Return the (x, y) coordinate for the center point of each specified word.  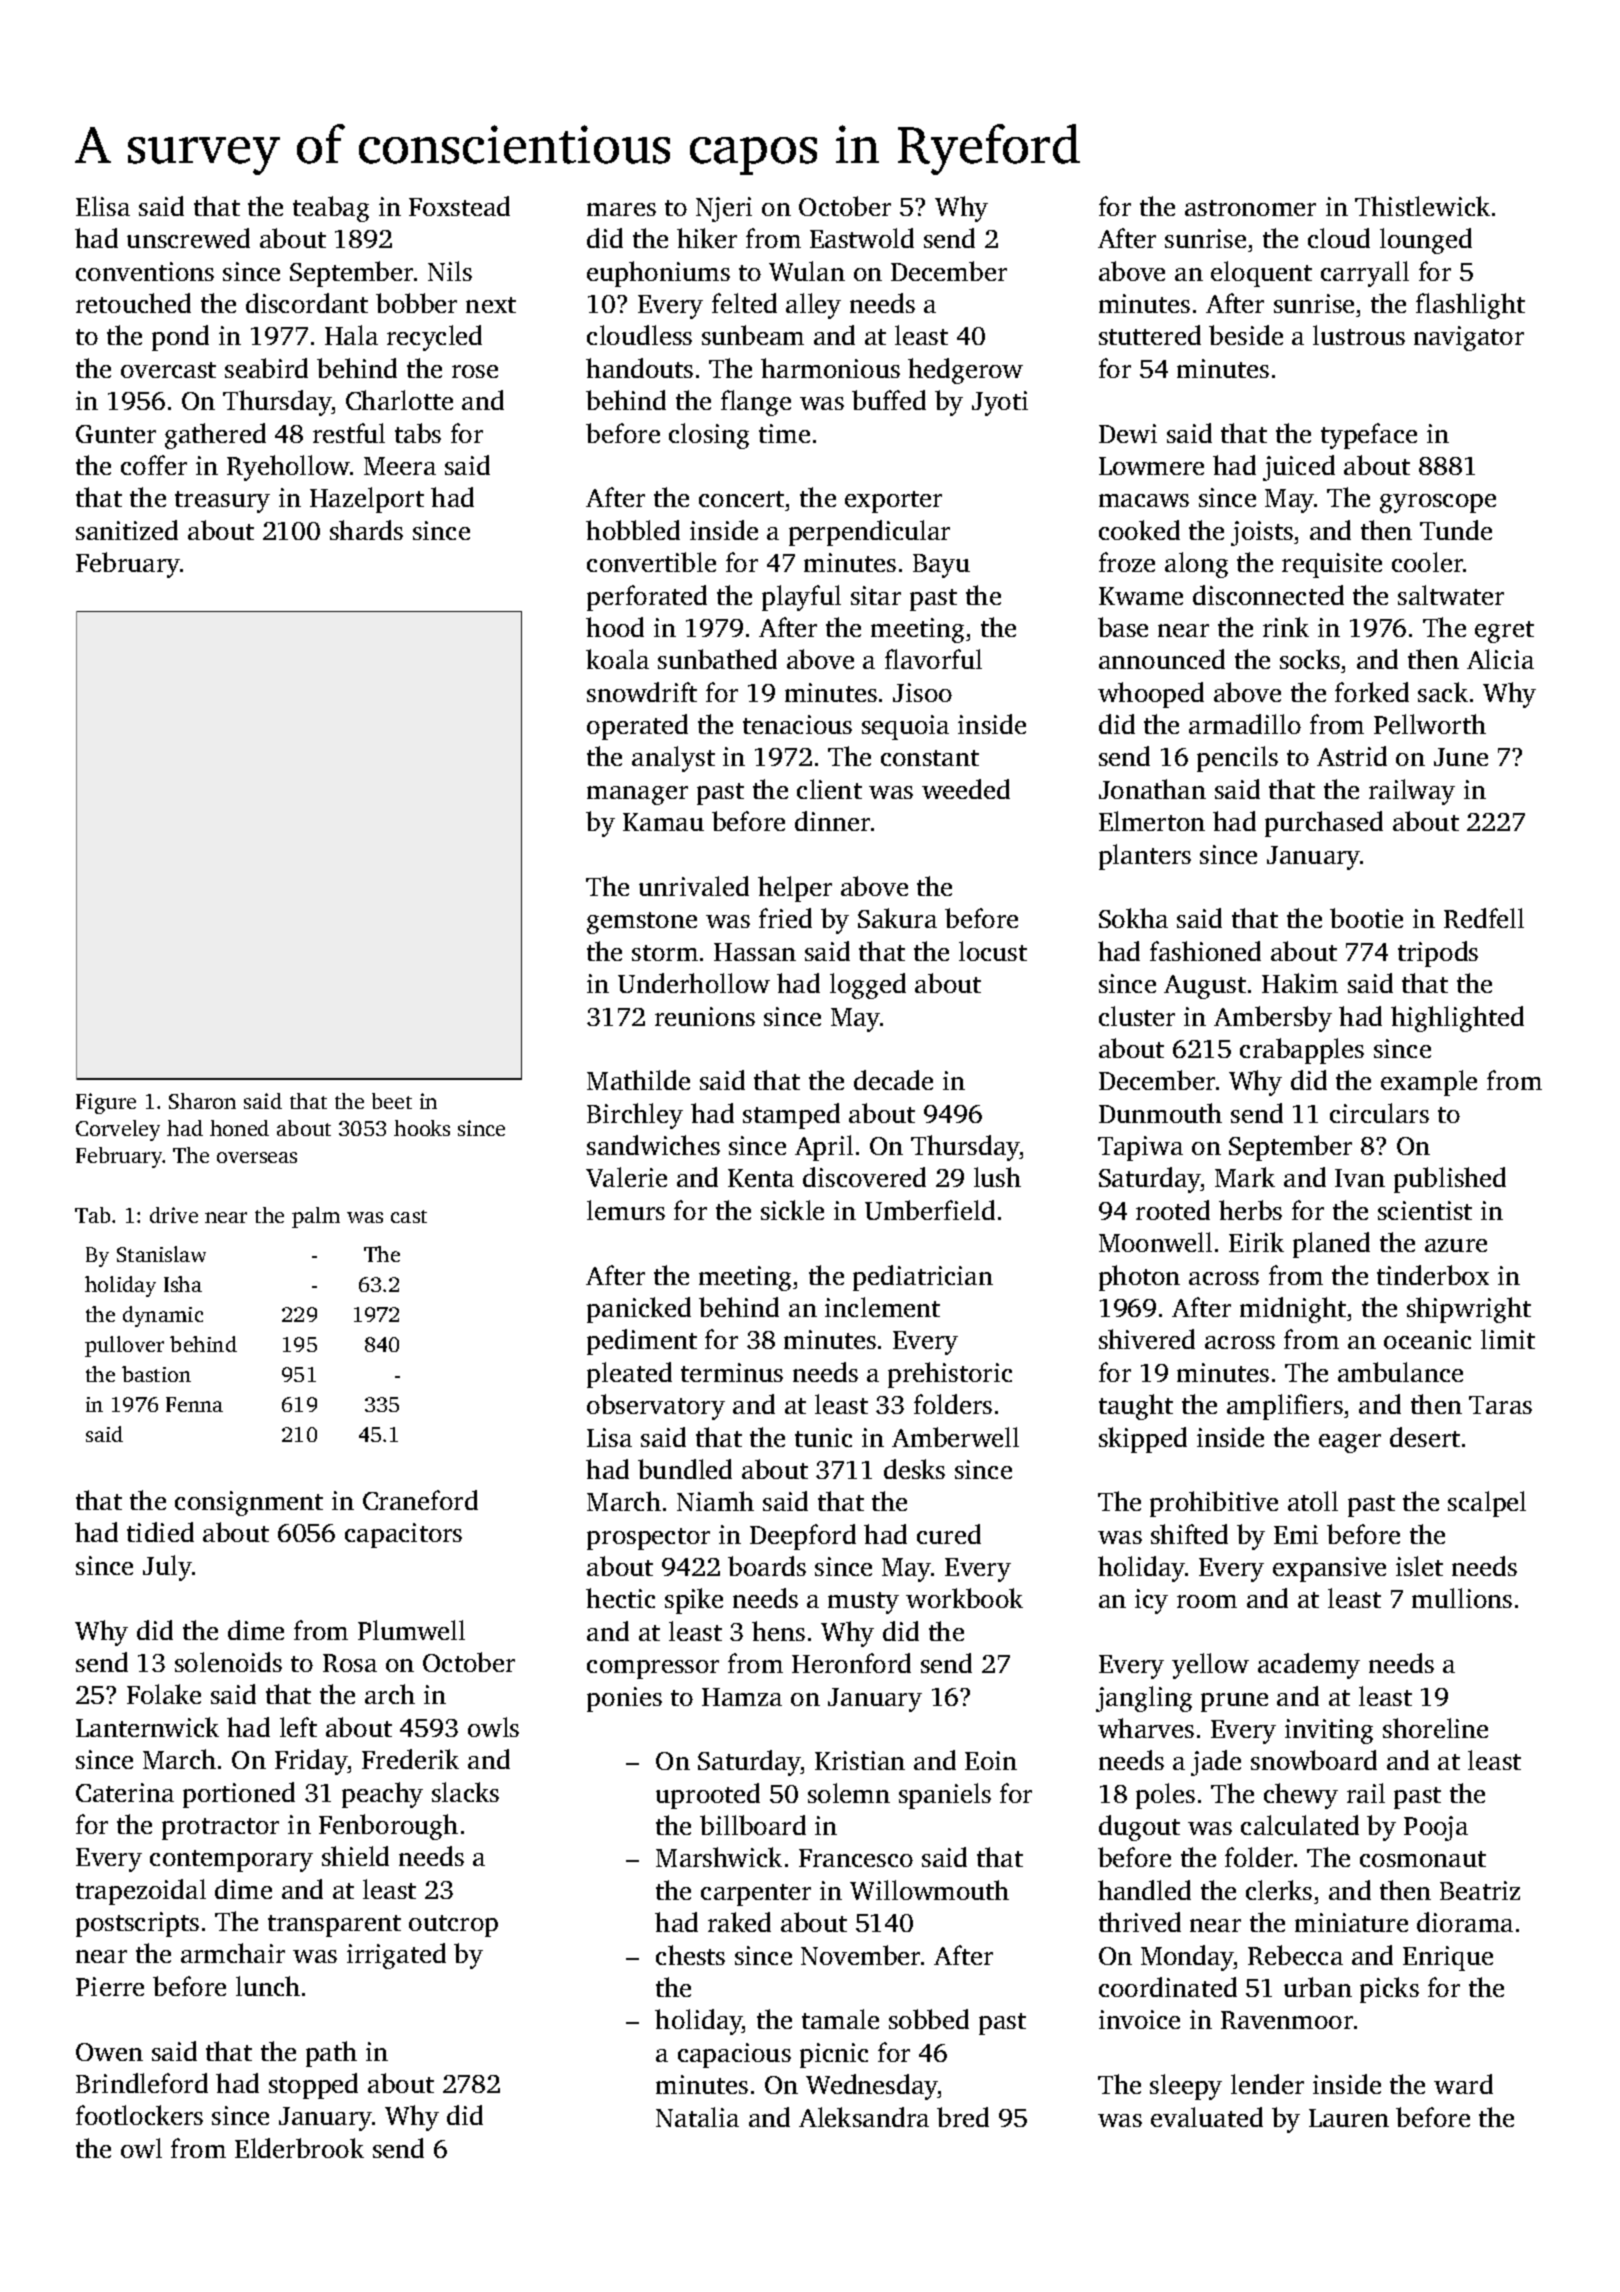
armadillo (1245, 724)
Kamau (663, 822)
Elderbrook (299, 2148)
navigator (1469, 338)
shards (366, 530)
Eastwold (862, 238)
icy (1151, 1601)
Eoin (991, 1760)
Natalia (697, 2117)
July (167, 1568)
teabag (331, 209)
